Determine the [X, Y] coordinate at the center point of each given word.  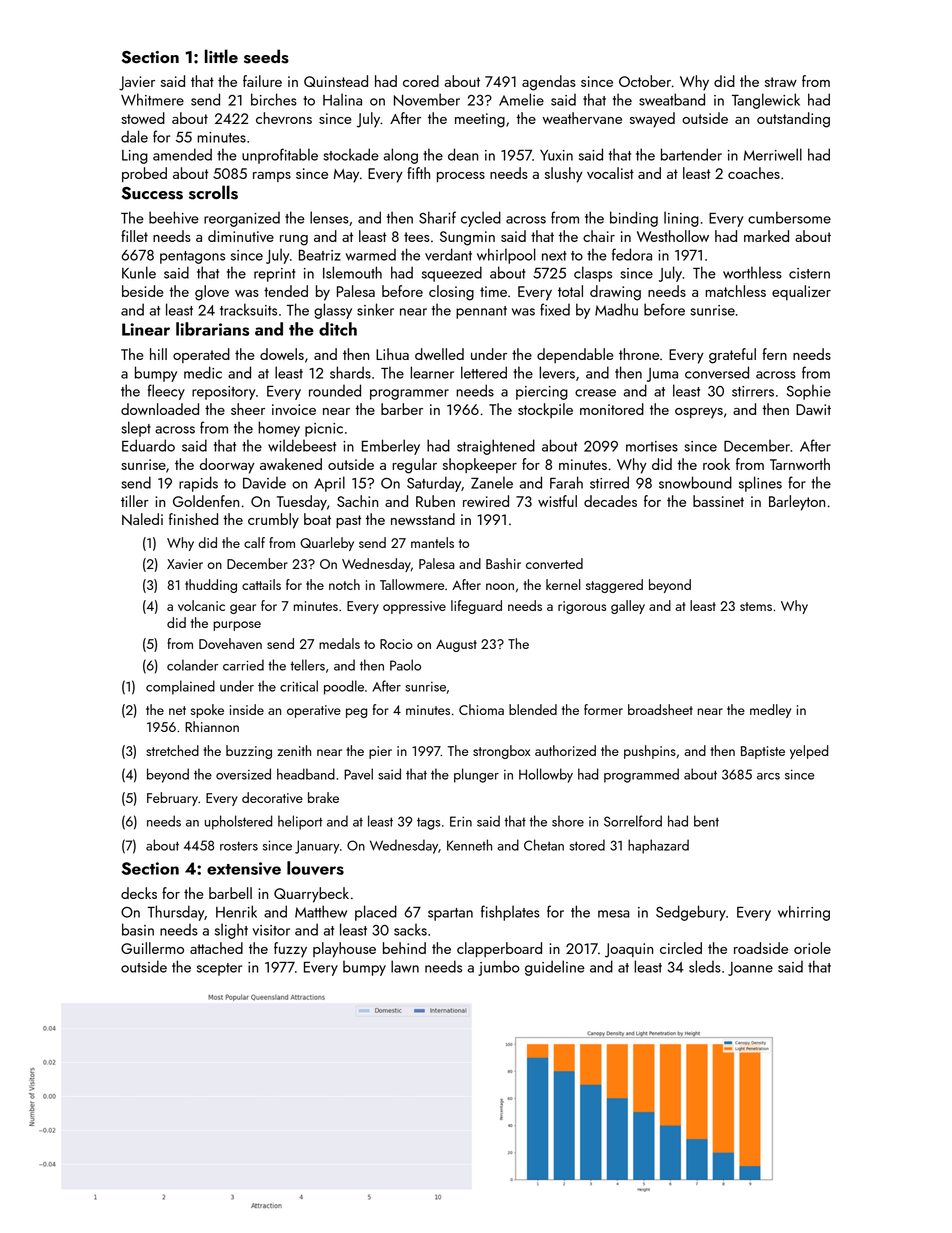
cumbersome [789, 217]
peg [356, 713]
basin [138, 929]
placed [376, 913]
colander [192, 665]
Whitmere [152, 99]
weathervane [582, 118]
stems [756, 606]
